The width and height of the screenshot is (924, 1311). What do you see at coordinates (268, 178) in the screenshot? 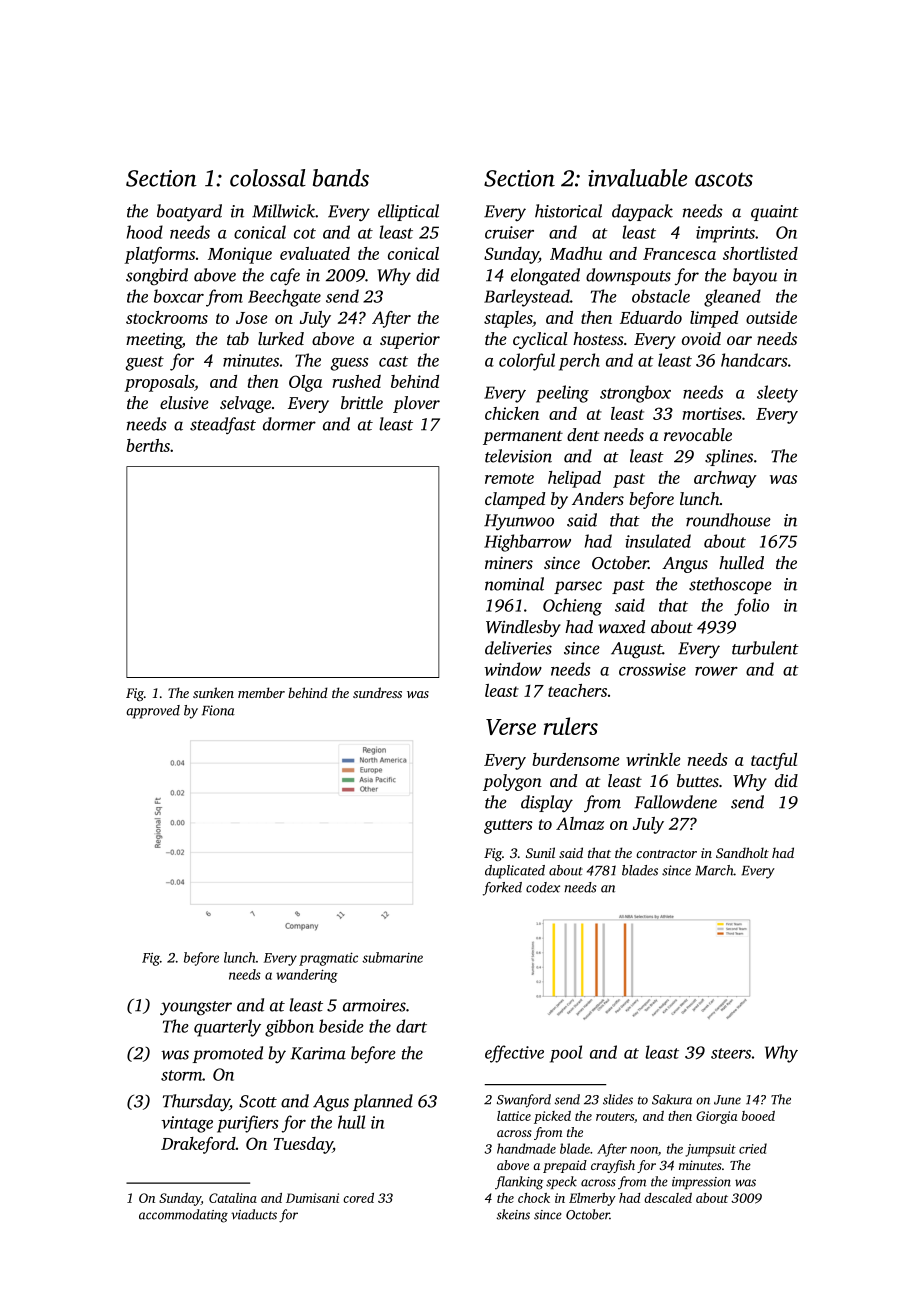
I see `colossal` at bounding box center [268, 178].
